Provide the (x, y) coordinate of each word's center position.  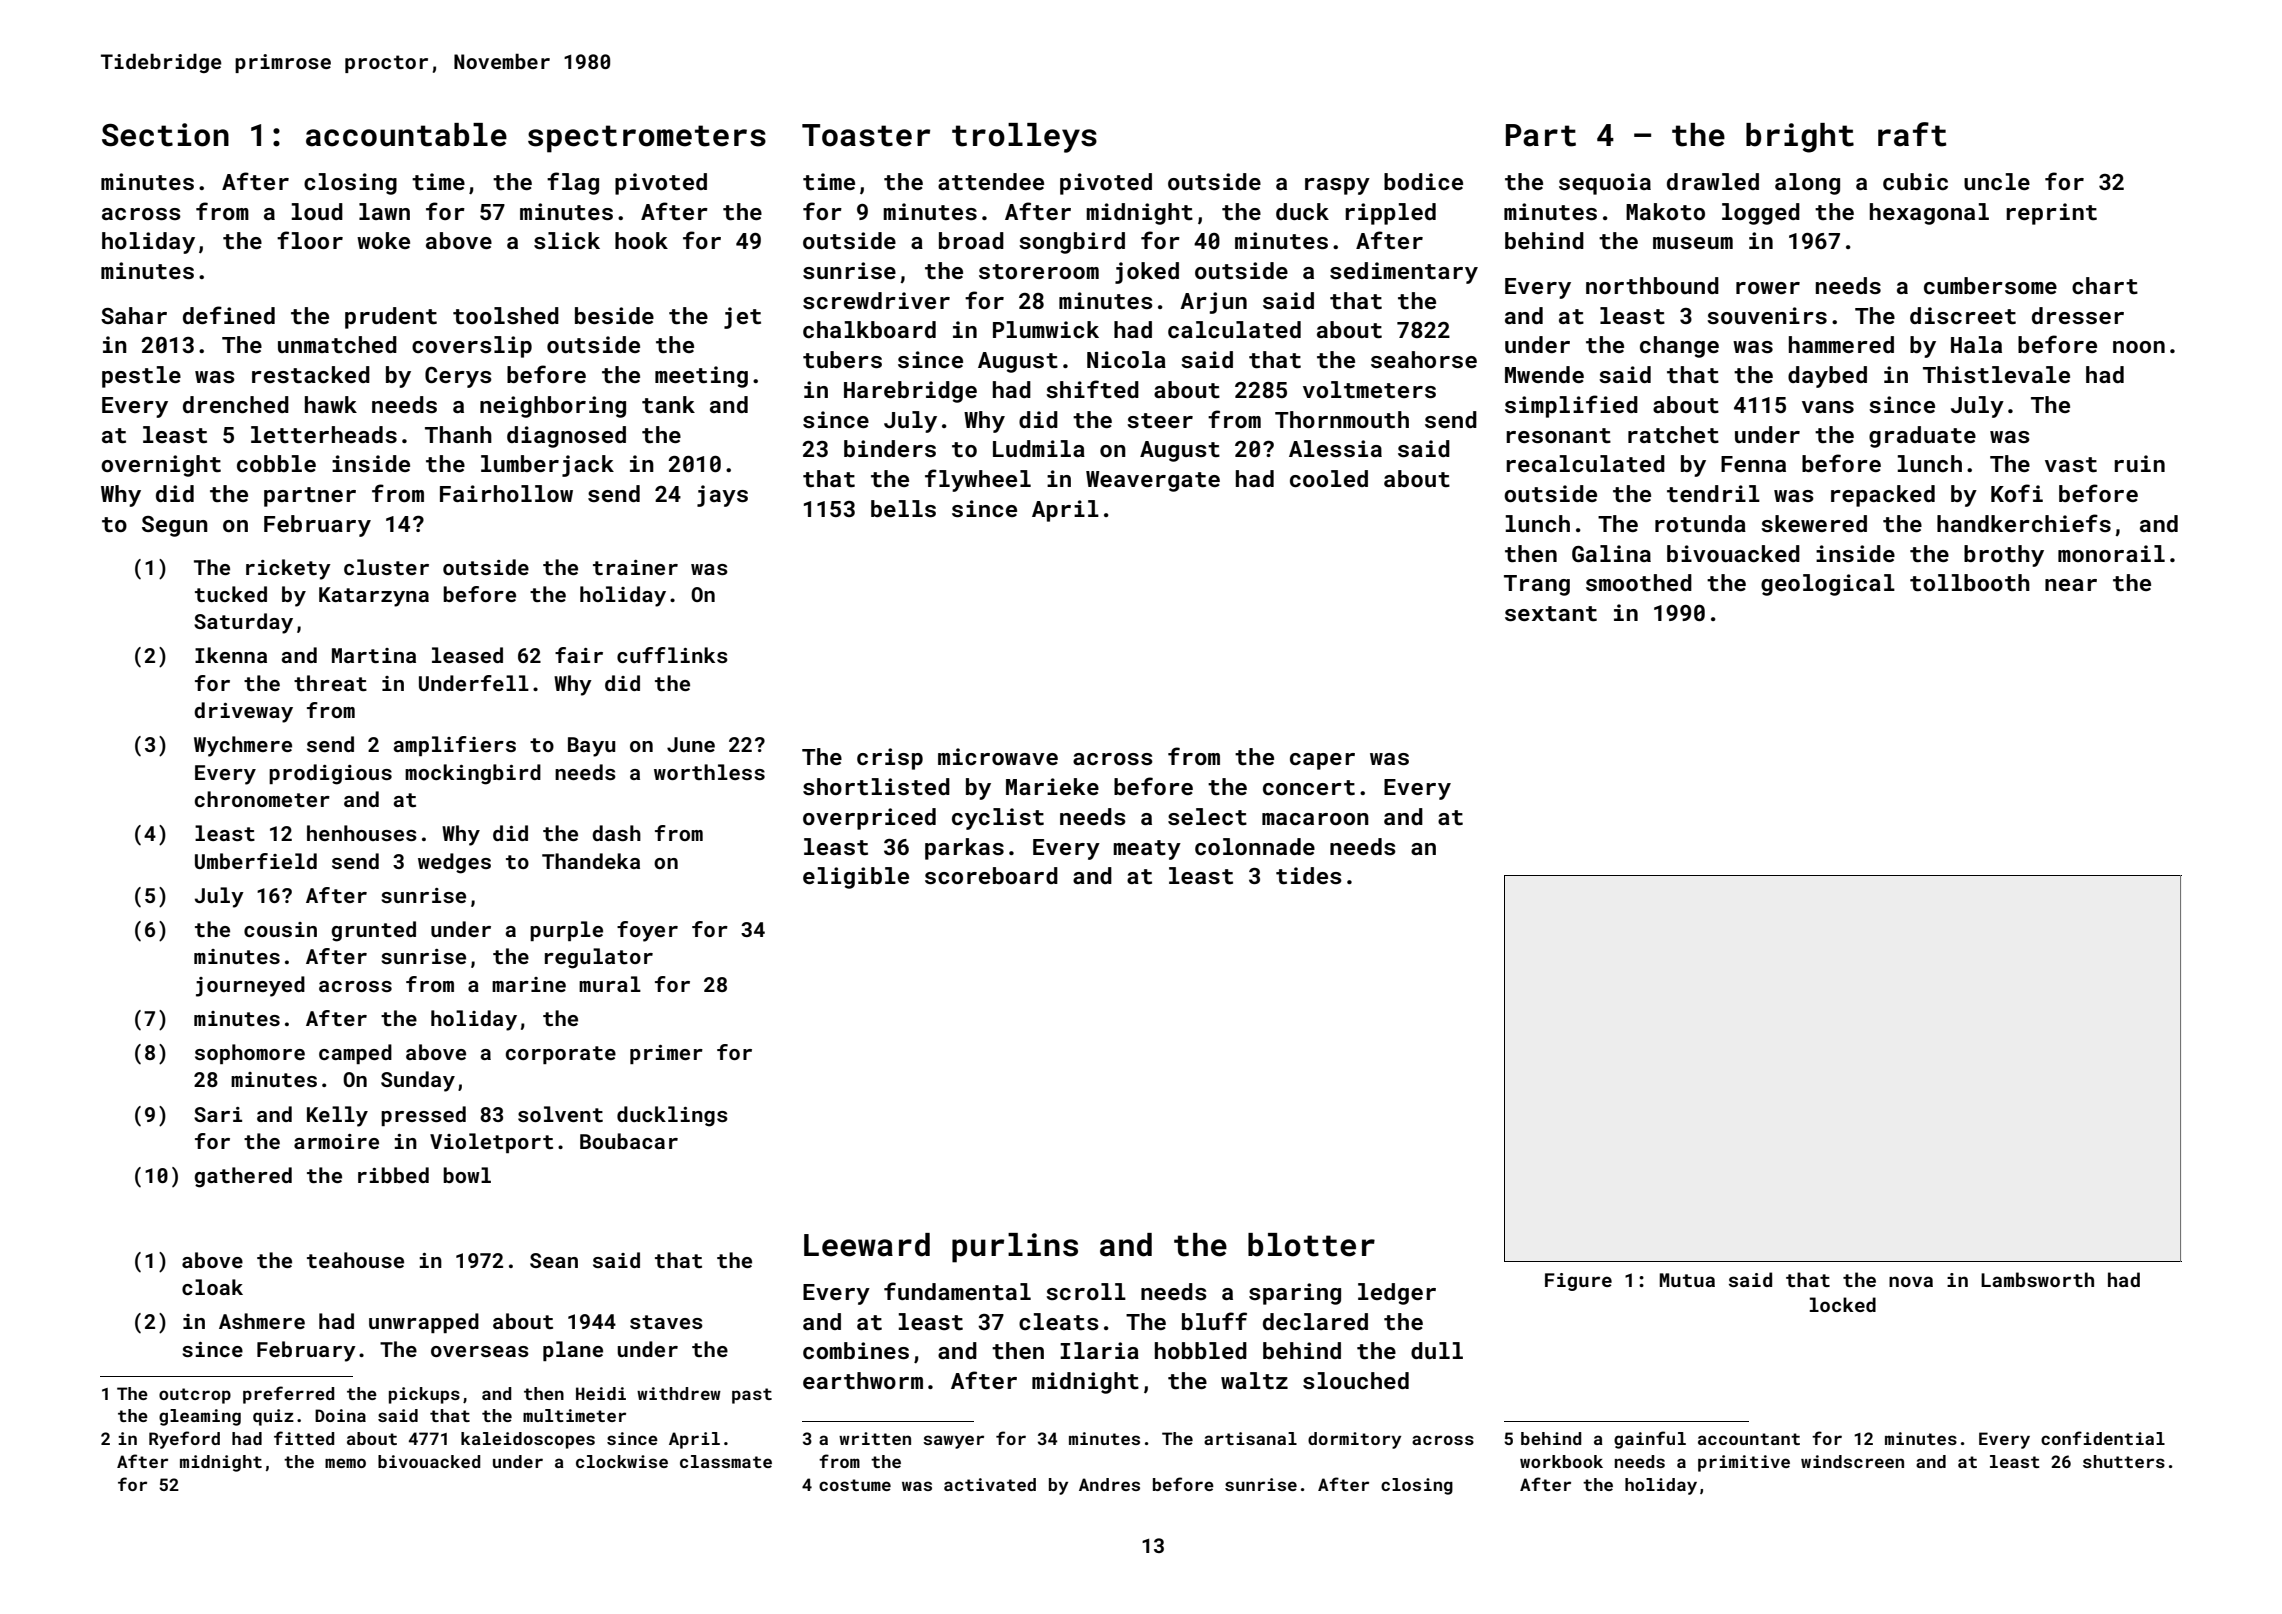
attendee (991, 181)
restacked (311, 374)
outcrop (195, 1396)
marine (529, 984)
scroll (1086, 1291)
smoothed (1639, 582)
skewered (1814, 523)
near (2071, 585)
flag (573, 183)
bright (1800, 138)
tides (1309, 875)
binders (890, 448)
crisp (890, 759)
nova (1911, 1281)
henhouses (362, 833)
